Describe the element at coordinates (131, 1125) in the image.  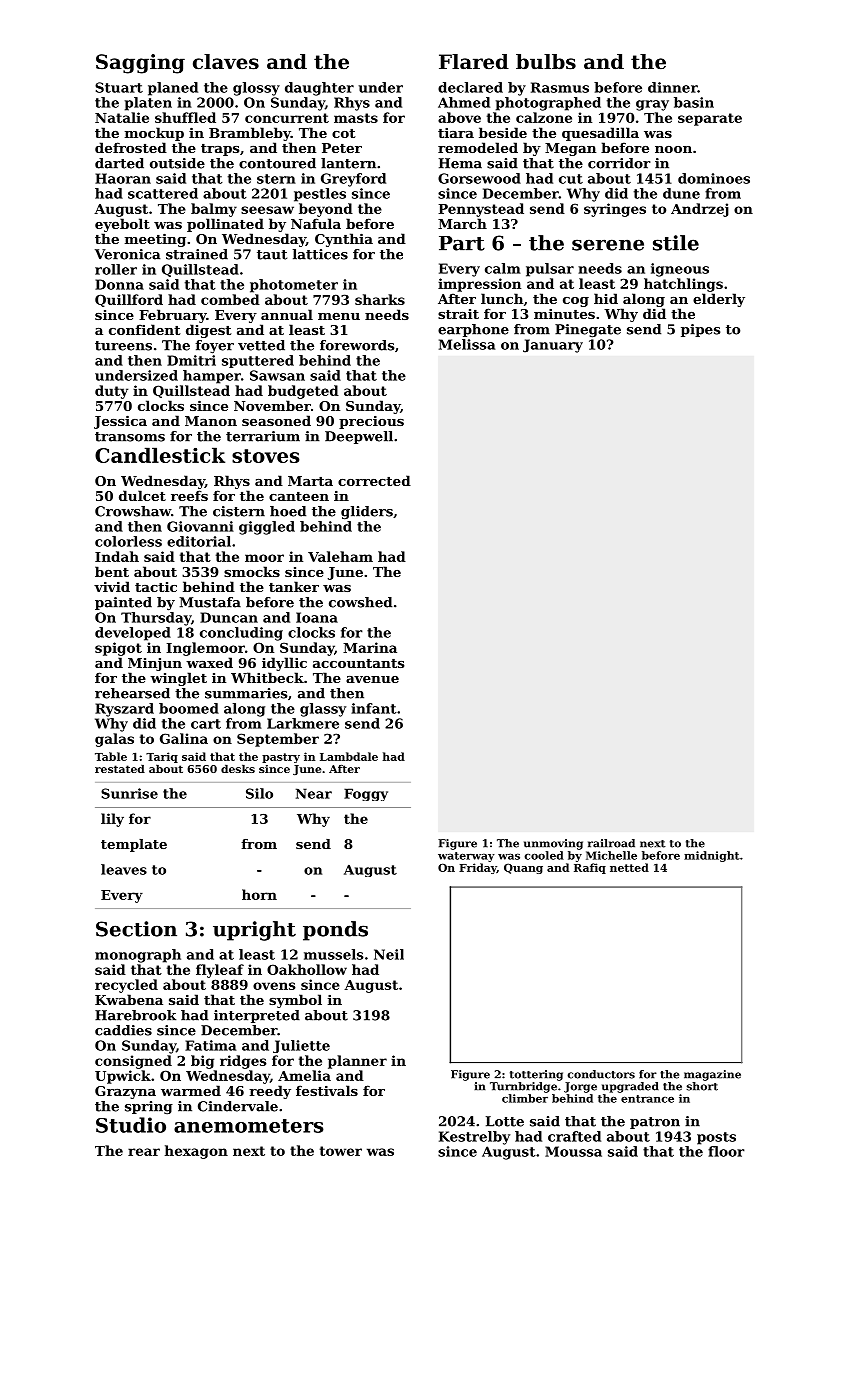
I see `Studio` at that location.
